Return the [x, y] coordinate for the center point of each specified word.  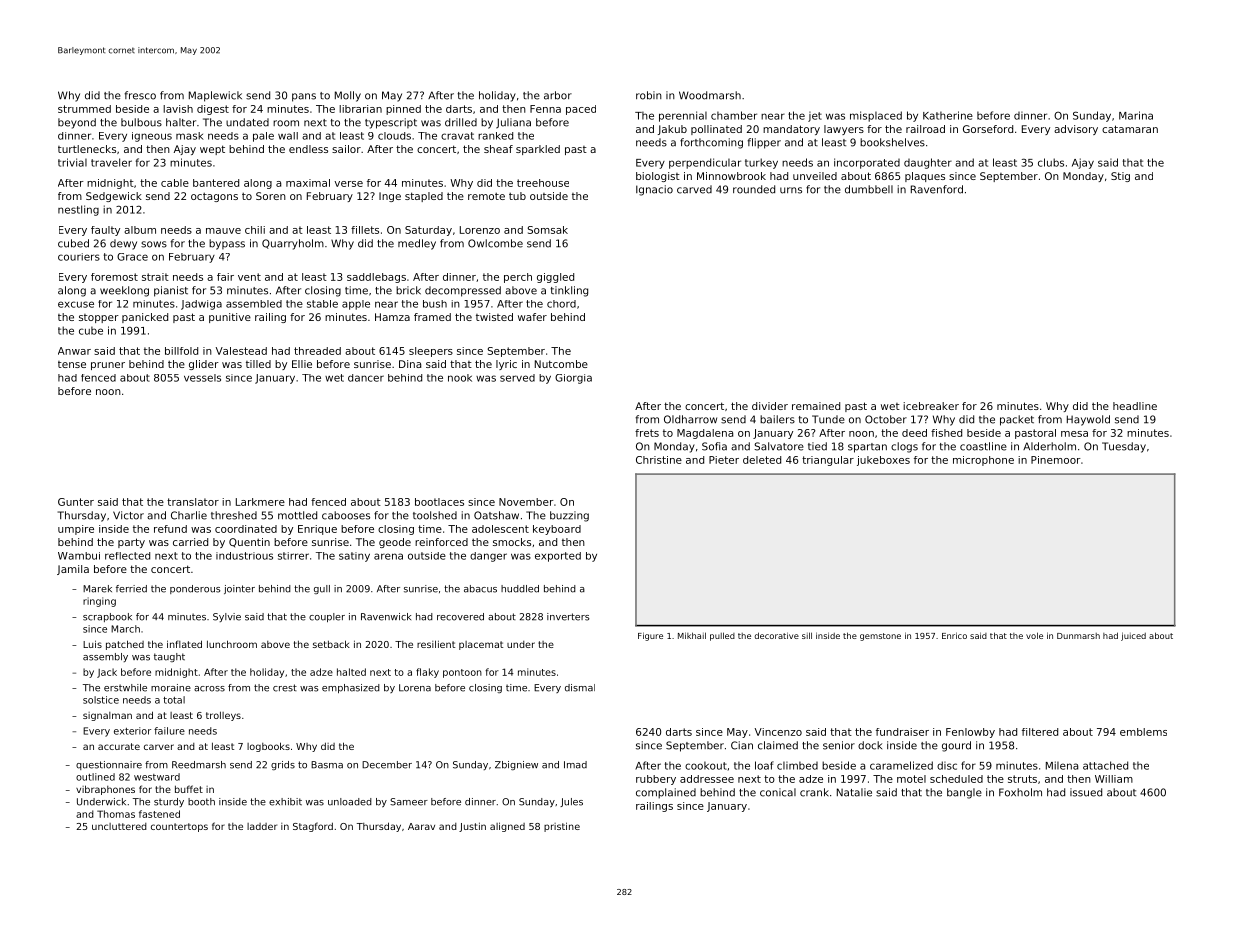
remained [816, 406]
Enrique [317, 530]
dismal [580, 688]
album [140, 230]
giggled [555, 278]
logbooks [268, 747]
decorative [777, 635]
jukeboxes [883, 461]
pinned [403, 110]
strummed [84, 109]
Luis [92, 644]
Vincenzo [778, 732]
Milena [1062, 765]
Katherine [948, 115]
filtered [1040, 732]
